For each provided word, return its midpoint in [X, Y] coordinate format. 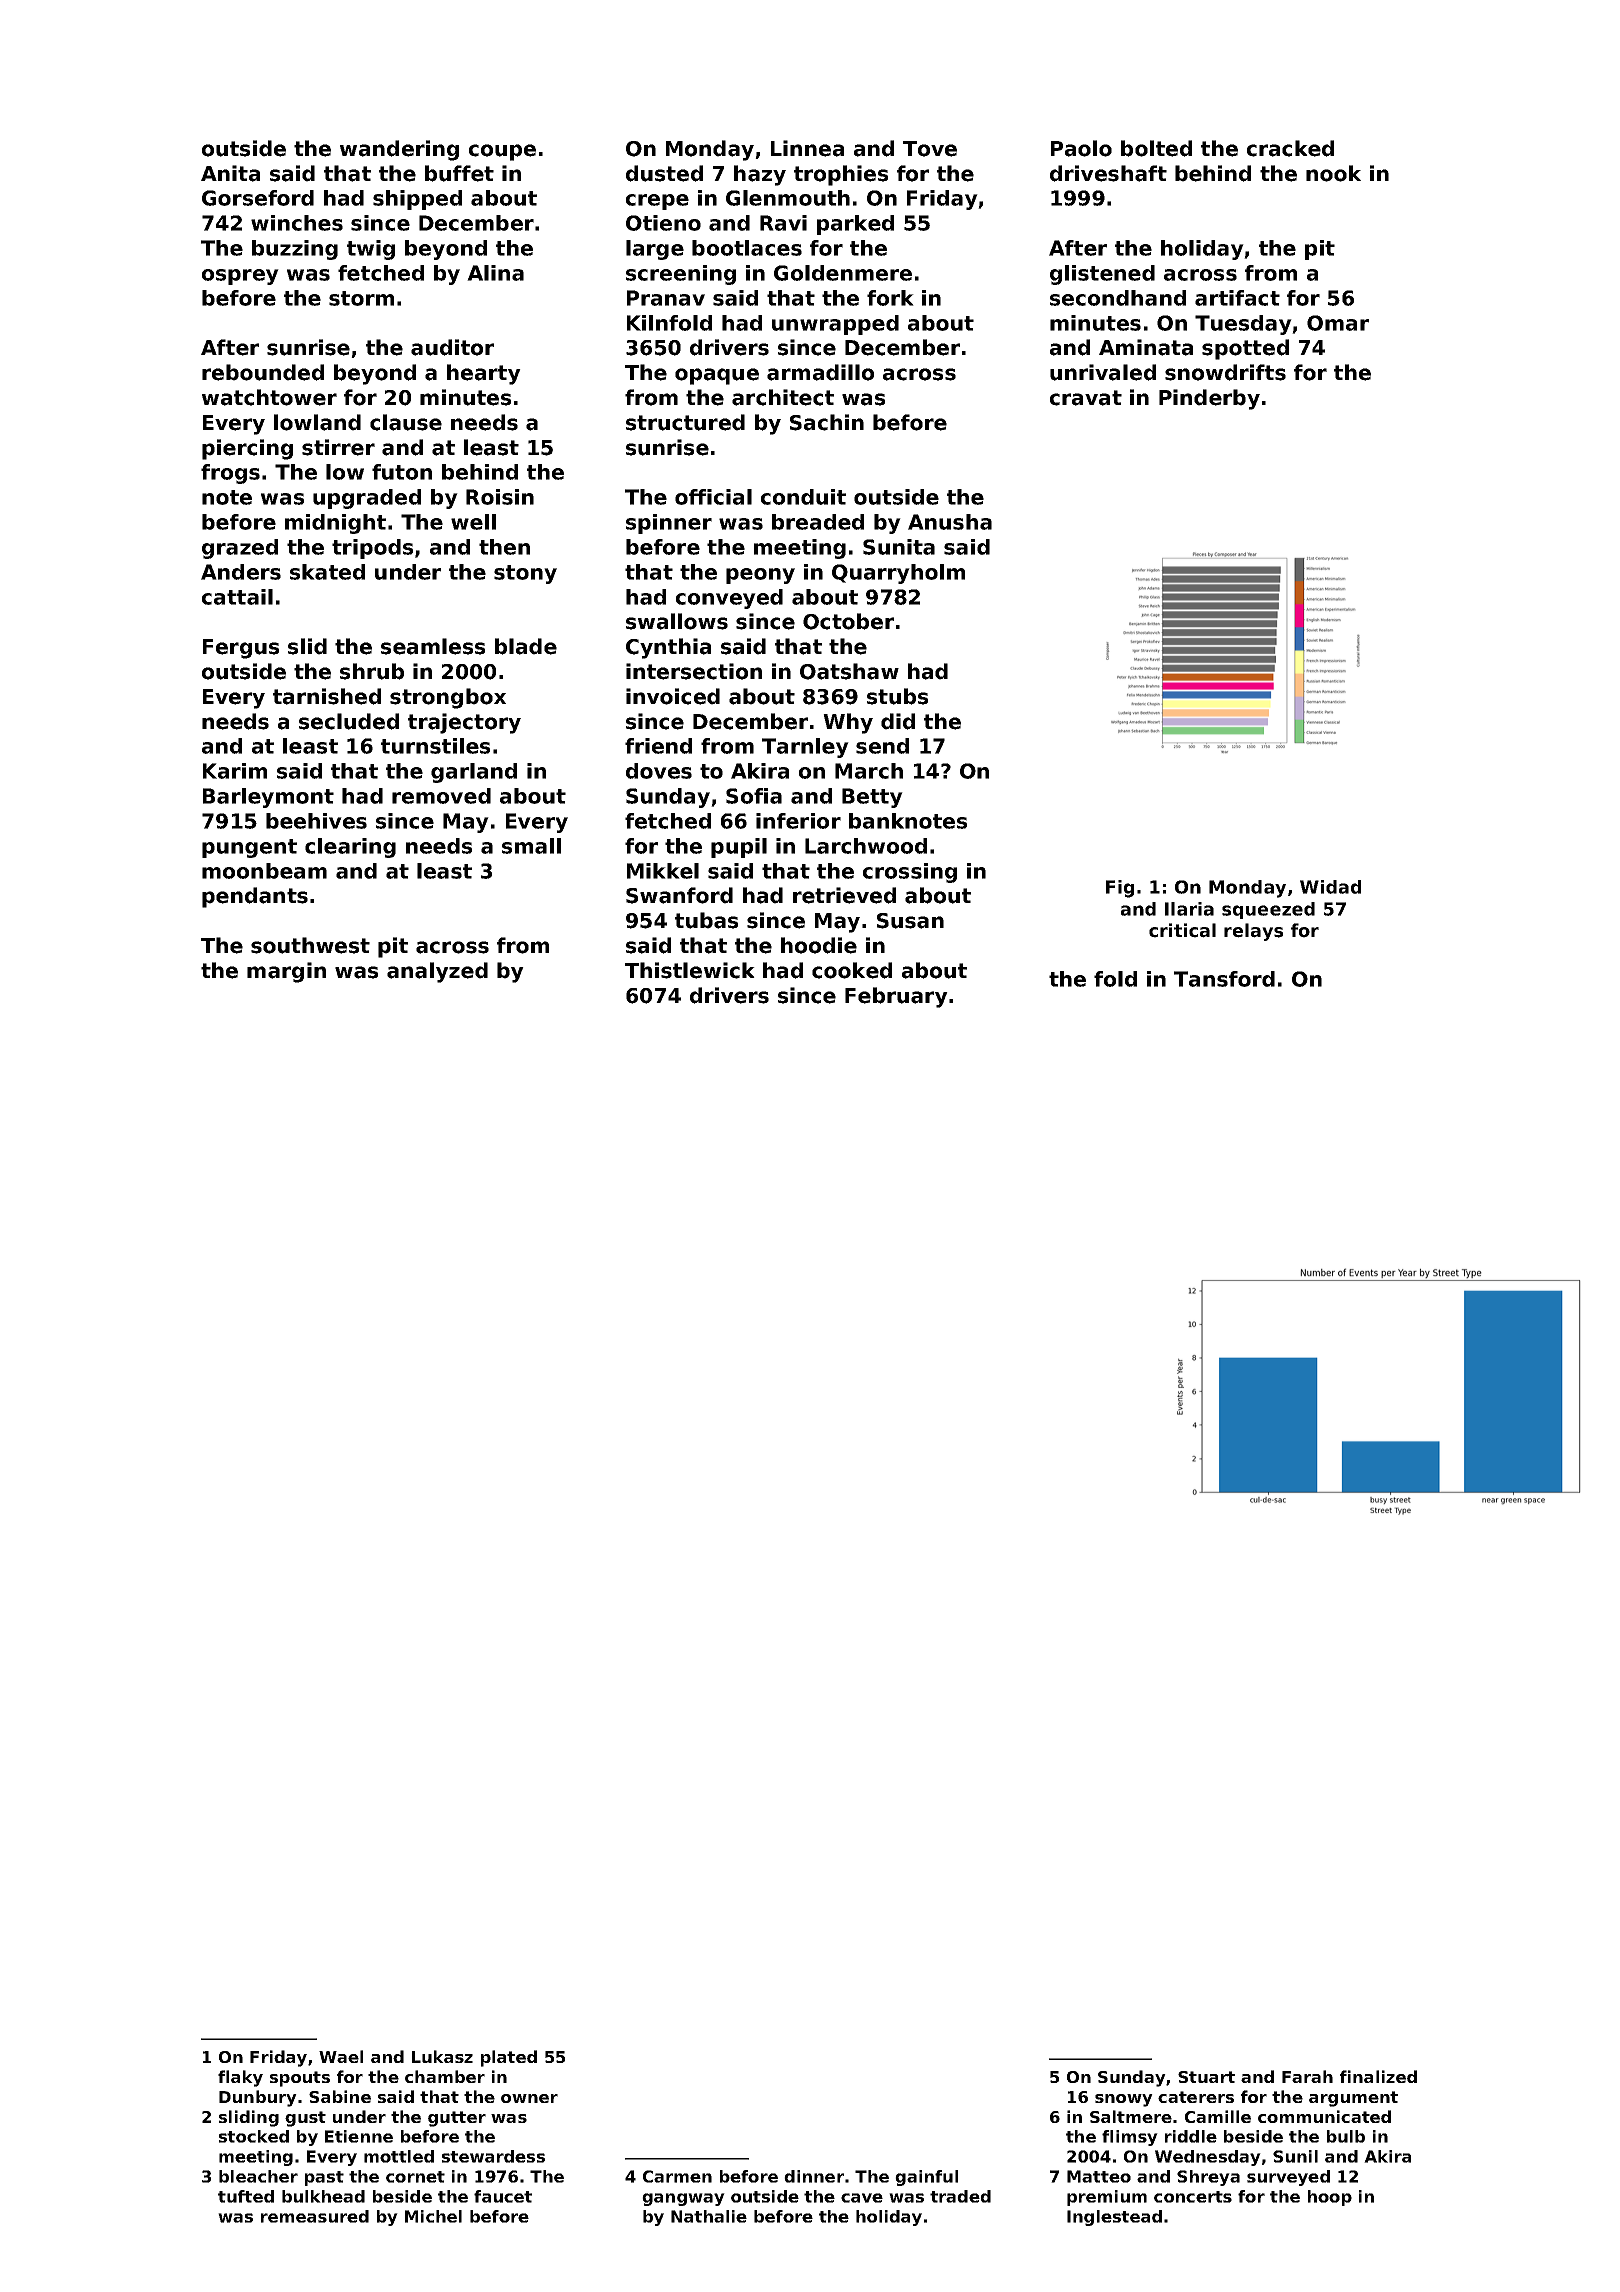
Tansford [1224, 979]
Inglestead [1114, 2218]
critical [1182, 930]
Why [848, 723]
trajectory [464, 723]
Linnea [807, 148]
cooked [852, 970]
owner [529, 2098]
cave [862, 2198]
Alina [495, 273]
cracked [1290, 148]
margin [286, 972]
